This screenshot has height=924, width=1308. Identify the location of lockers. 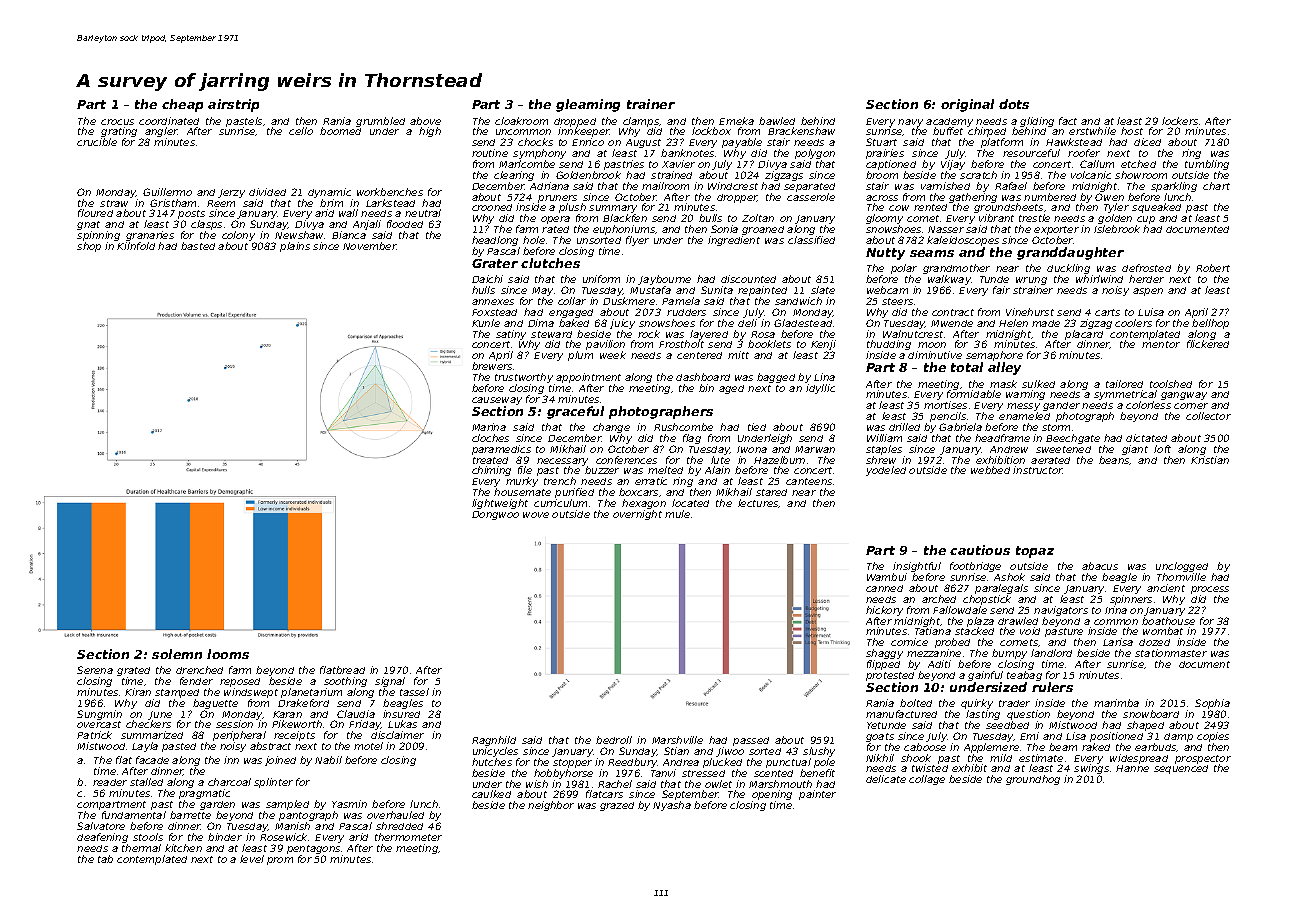
(1180, 121).
